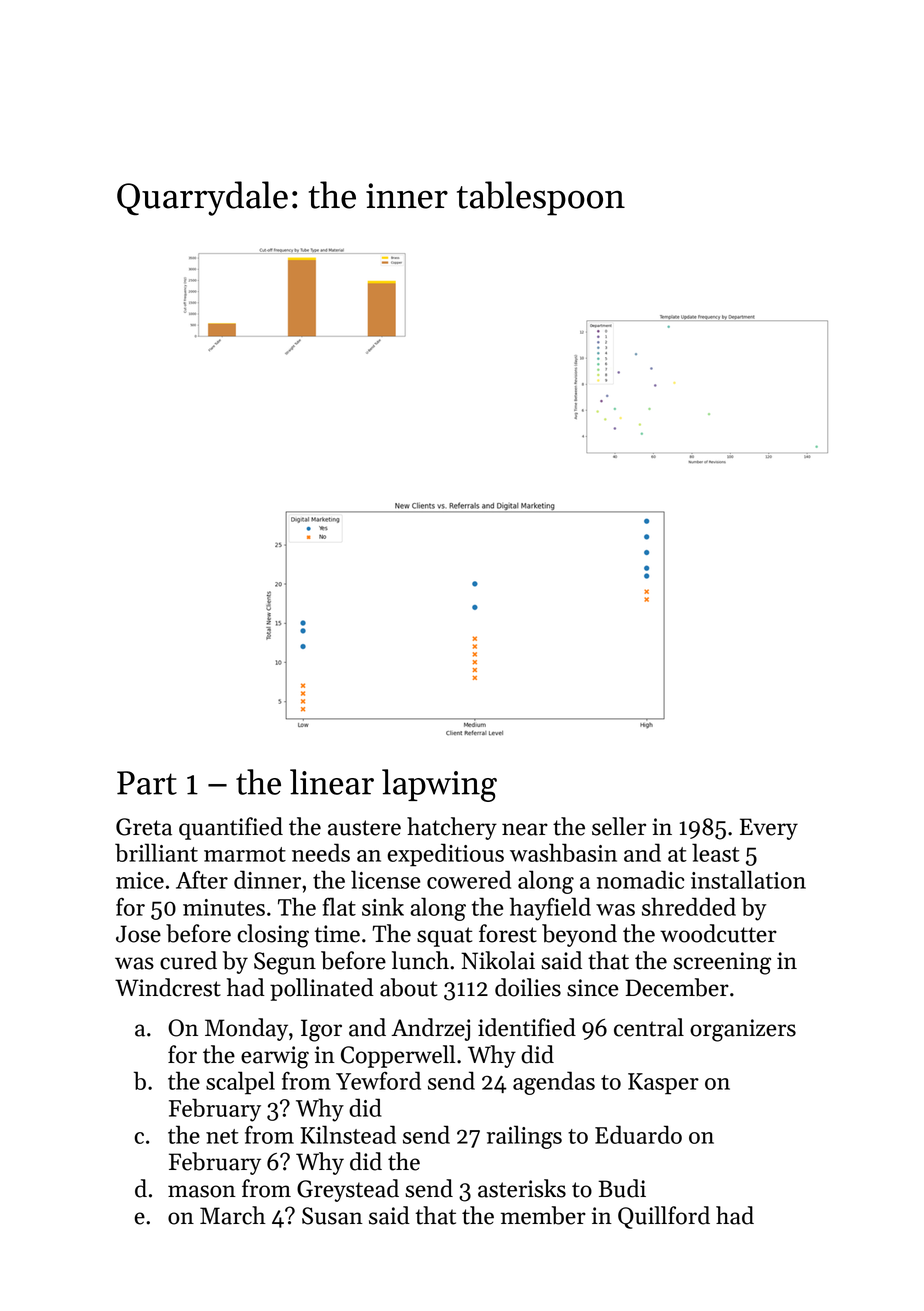 The width and height of the screenshot is (924, 1311). What do you see at coordinates (718, 933) in the screenshot?
I see `woodcutter` at bounding box center [718, 933].
